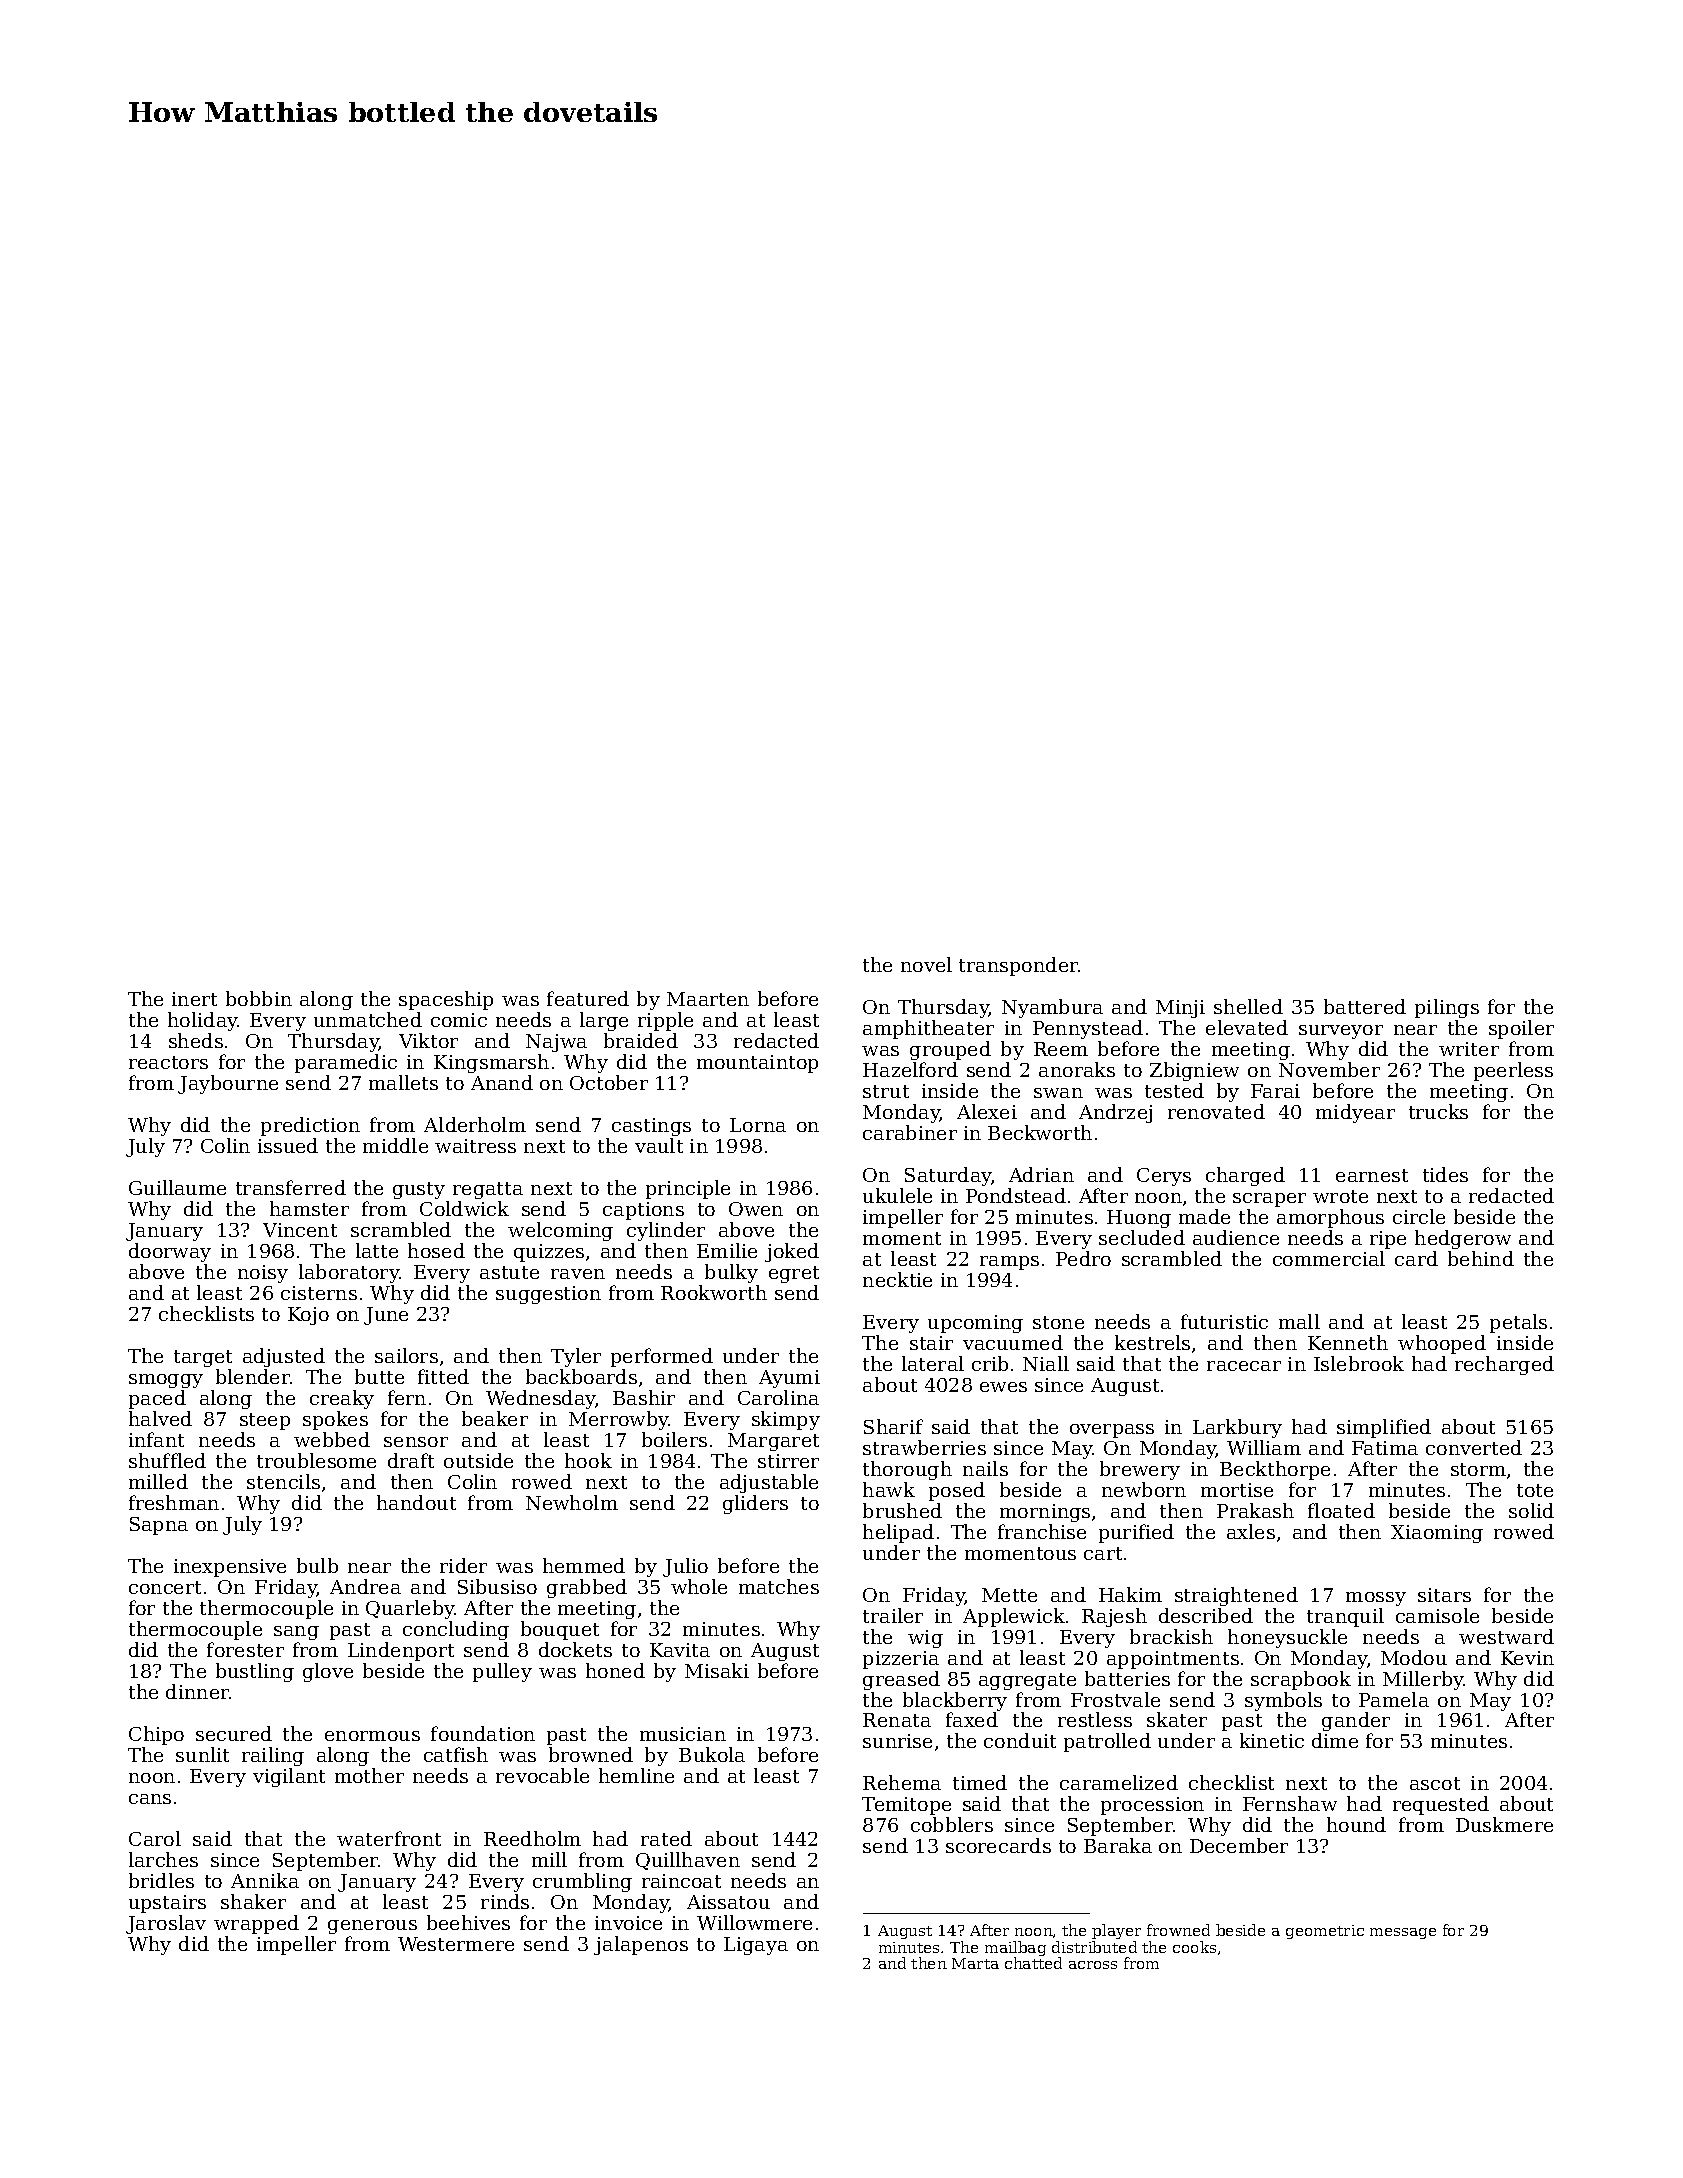 Image resolution: width=1683 pixels, height=2178 pixels. I want to click on nails, so click(985, 1468).
